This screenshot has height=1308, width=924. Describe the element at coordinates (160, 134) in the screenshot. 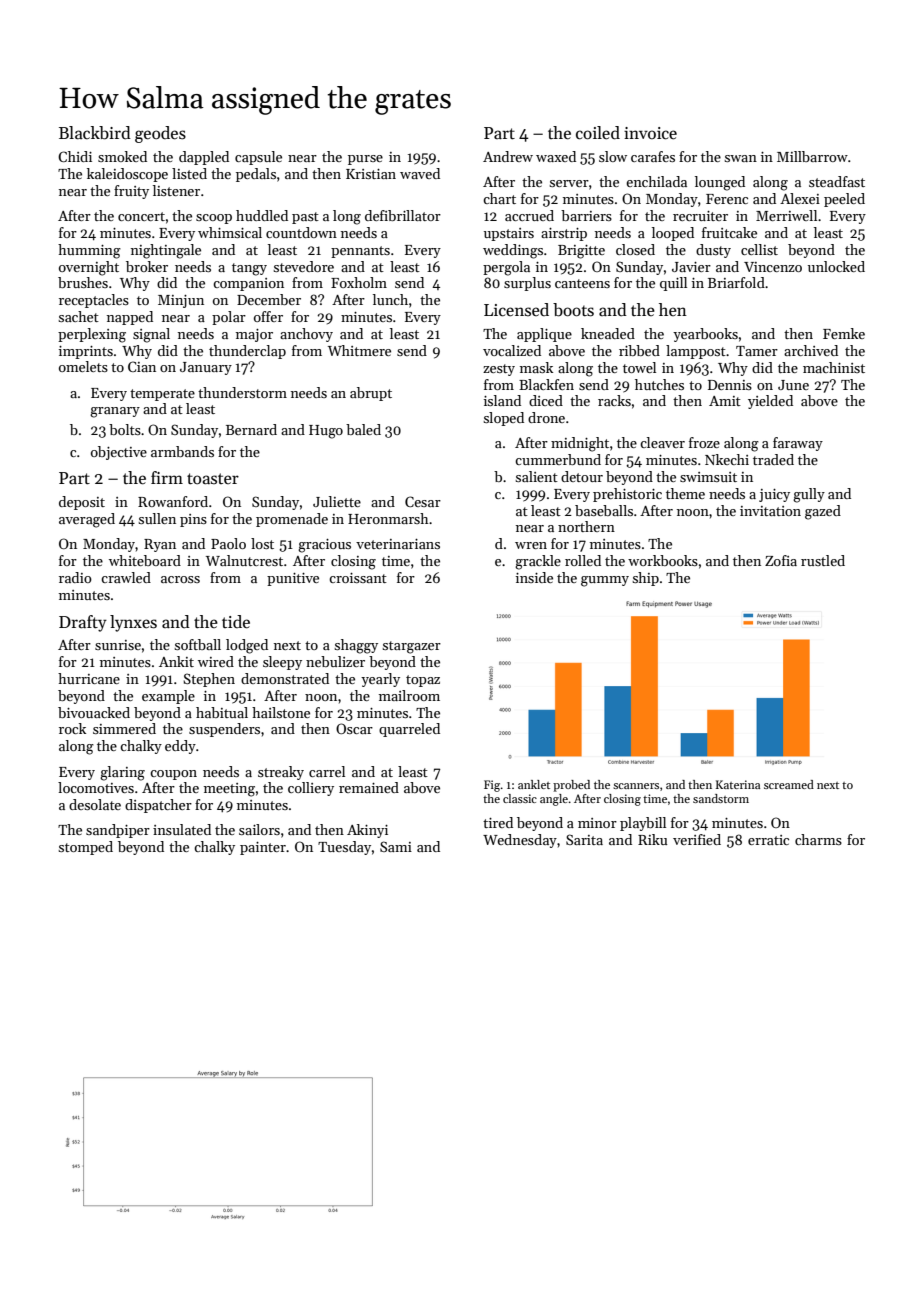

I see `geodes` at that location.
